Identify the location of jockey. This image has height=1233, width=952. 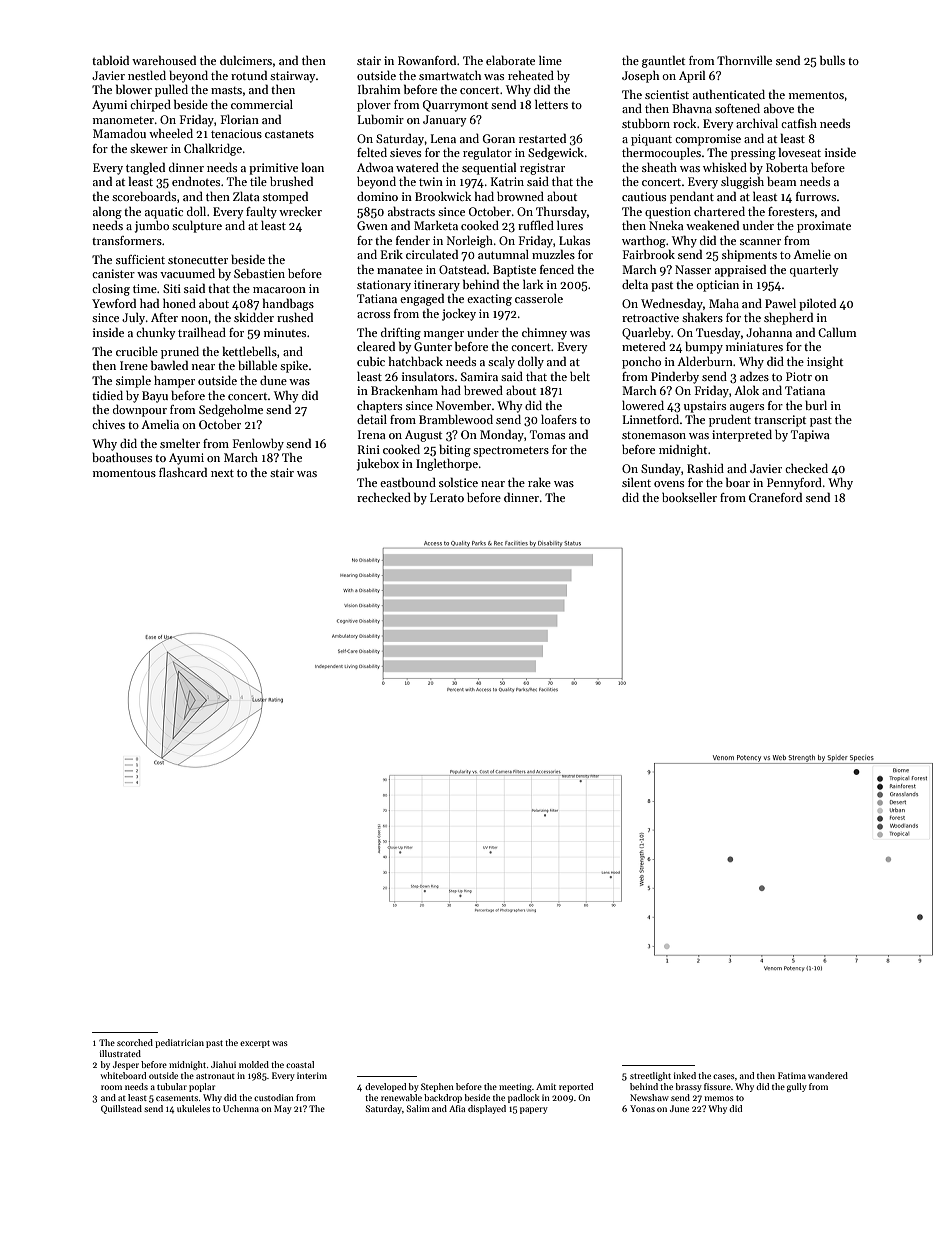
(459, 314).
